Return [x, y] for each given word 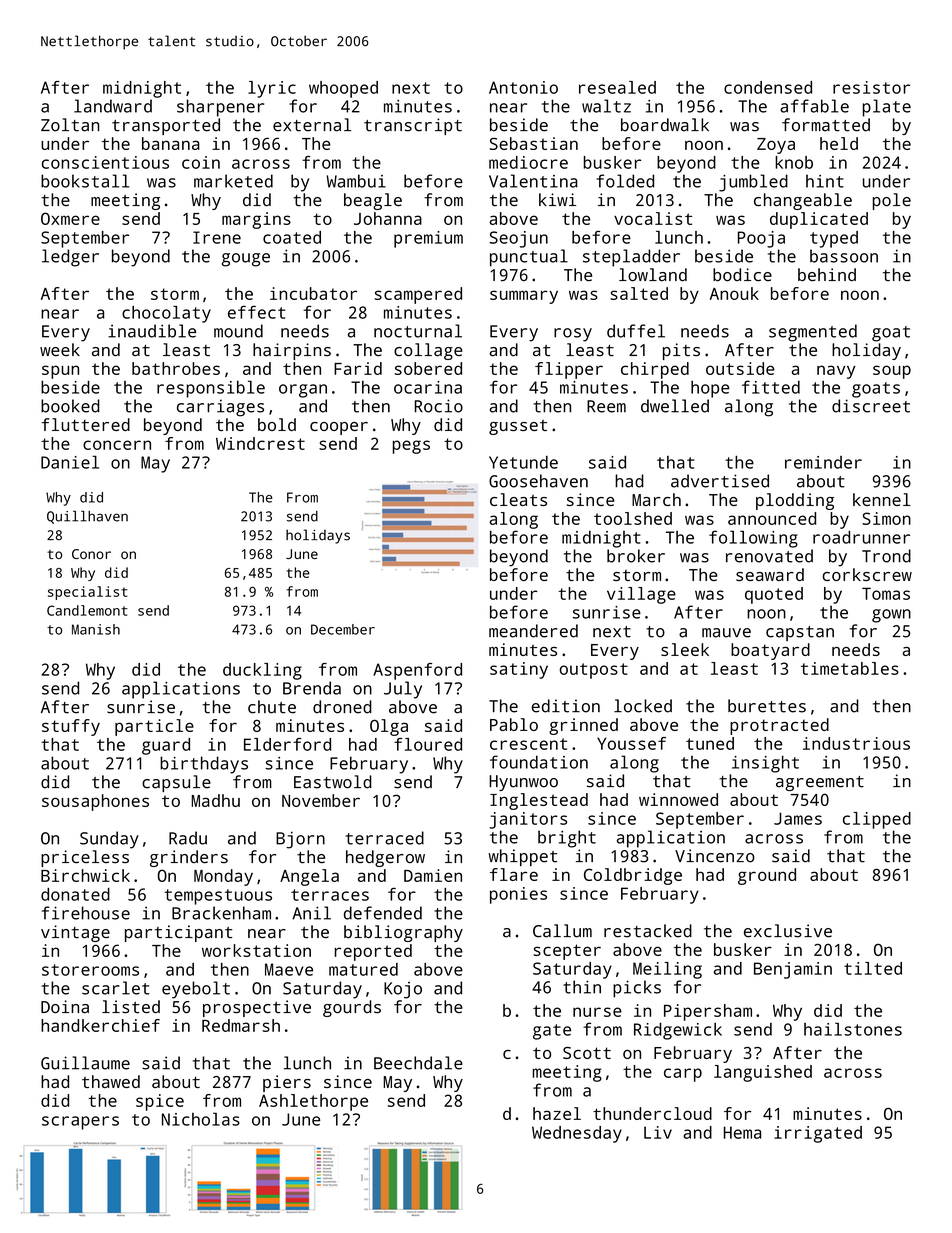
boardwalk [665, 125]
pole [892, 201]
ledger [70, 258]
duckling [262, 671]
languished [763, 1073]
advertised [720, 481]
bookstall [85, 181]
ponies [518, 895]
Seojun [518, 239]
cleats [518, 499]
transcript [413, 126]
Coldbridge [633, 876]
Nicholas [201, 1119]
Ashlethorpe [313, 1102]
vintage [75, 933]
